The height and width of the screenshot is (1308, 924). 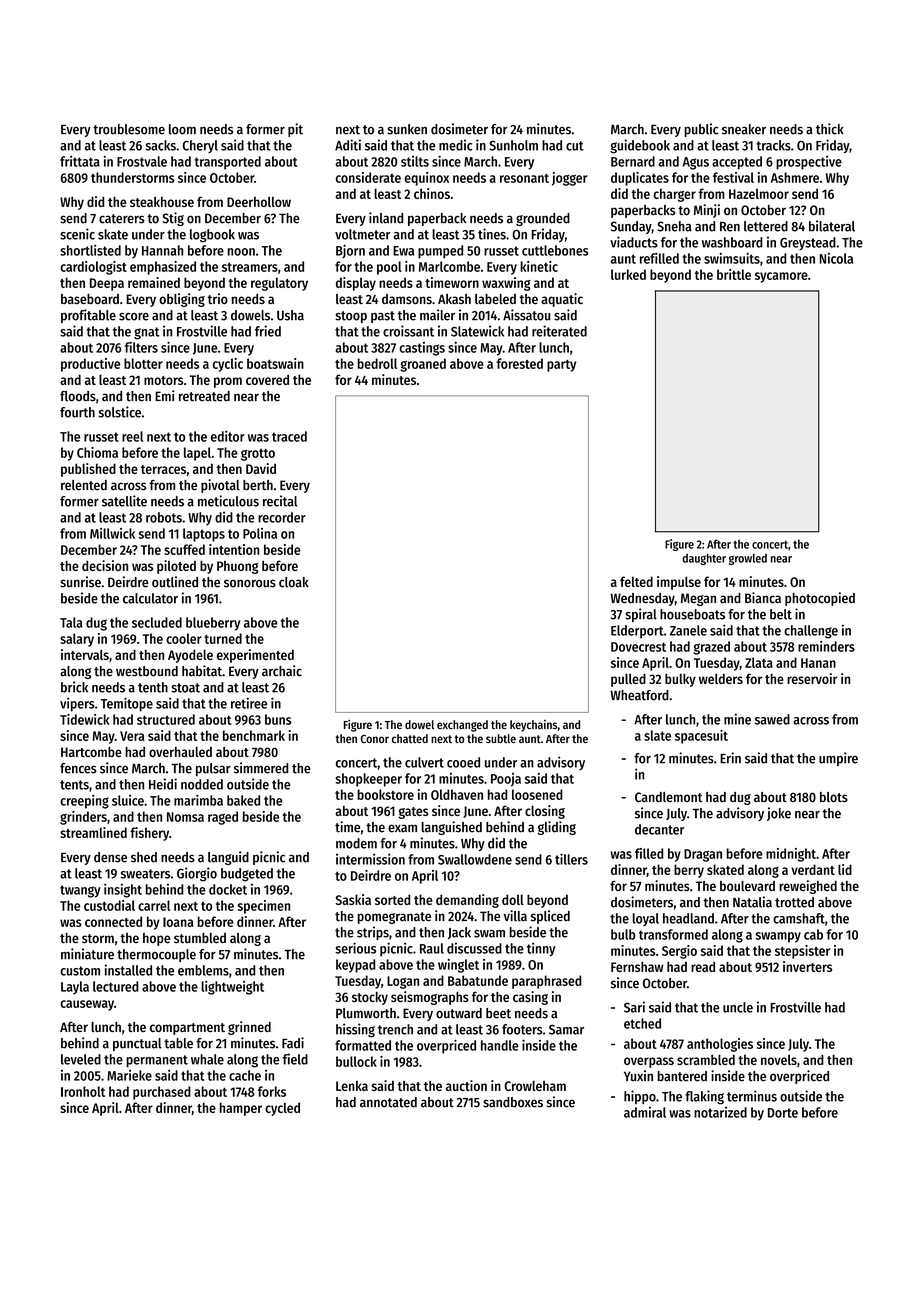 What do you see at coordinates (259, 202) in the screenshot?
I see `Deerhollow` at bounding box center [259, 202].
